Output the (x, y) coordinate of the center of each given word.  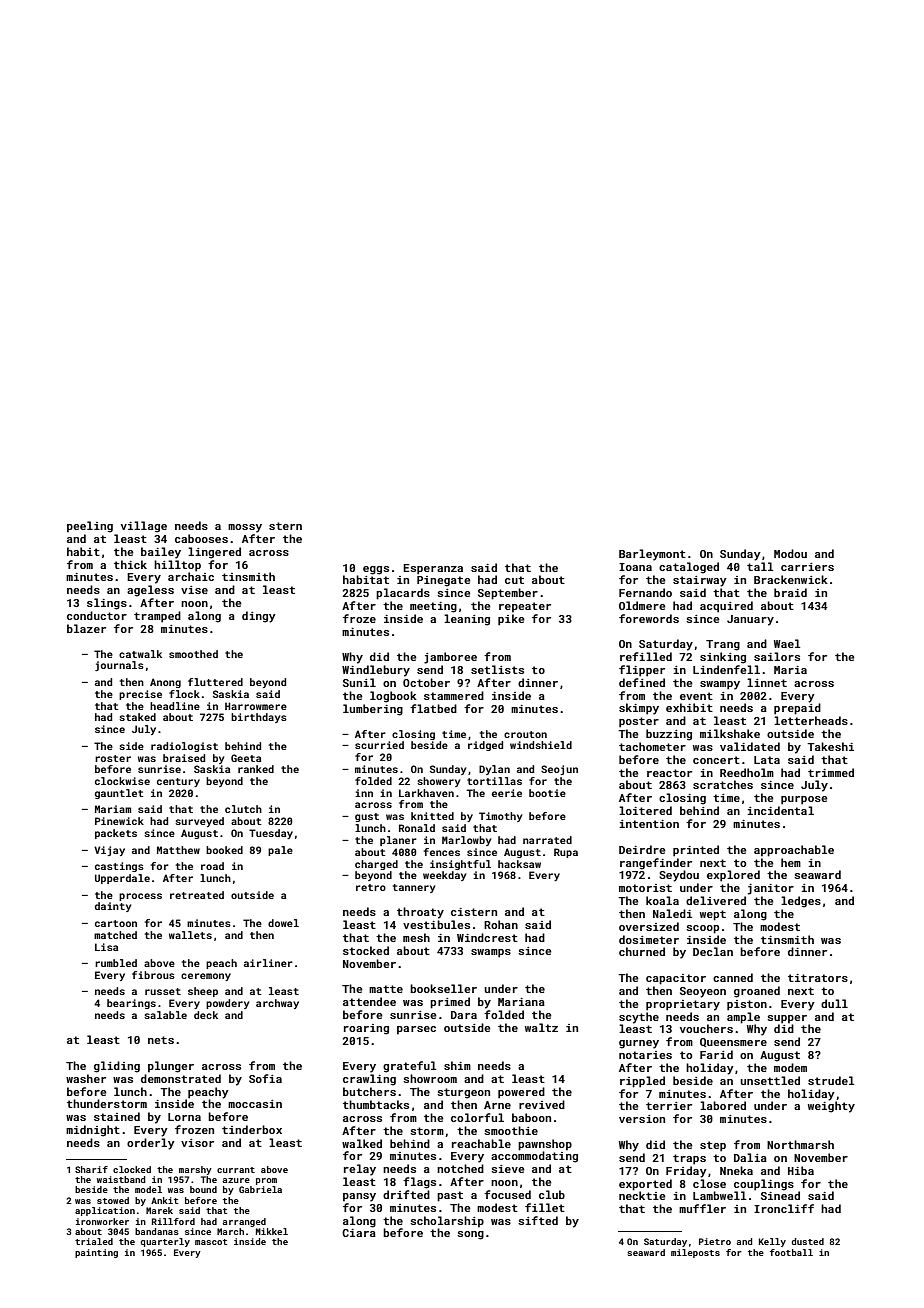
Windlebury (376, 671)
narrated (547, 840)
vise (194, 590)
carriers (807, 567)
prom (266, 1181)
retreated (197, 895)
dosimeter (649, 939)
